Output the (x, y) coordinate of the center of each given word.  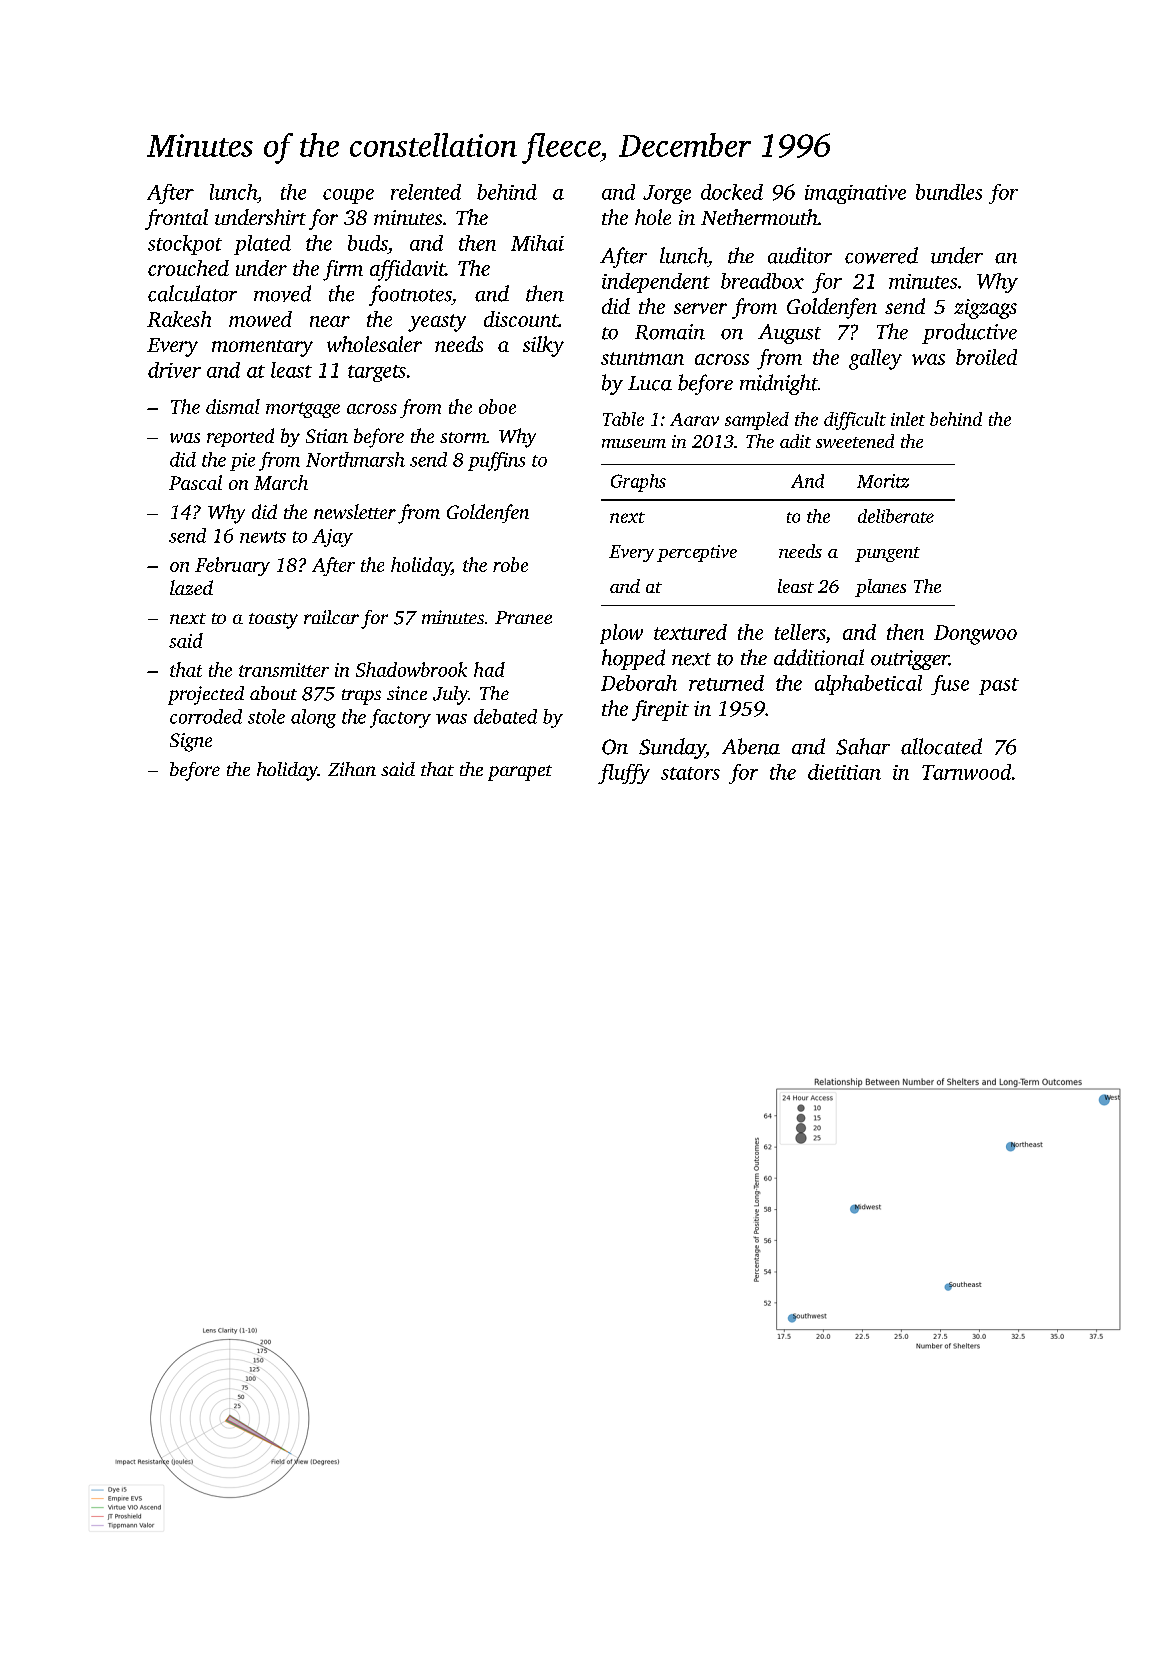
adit (795, 441)
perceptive (697, 553)
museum (634, 443)
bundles (949, 192)
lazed (191, 587)
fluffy (624, 774)
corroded (206, 716)
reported (240, 437)
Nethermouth (759, 217)
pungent (887, 554)
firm (343, 270)
